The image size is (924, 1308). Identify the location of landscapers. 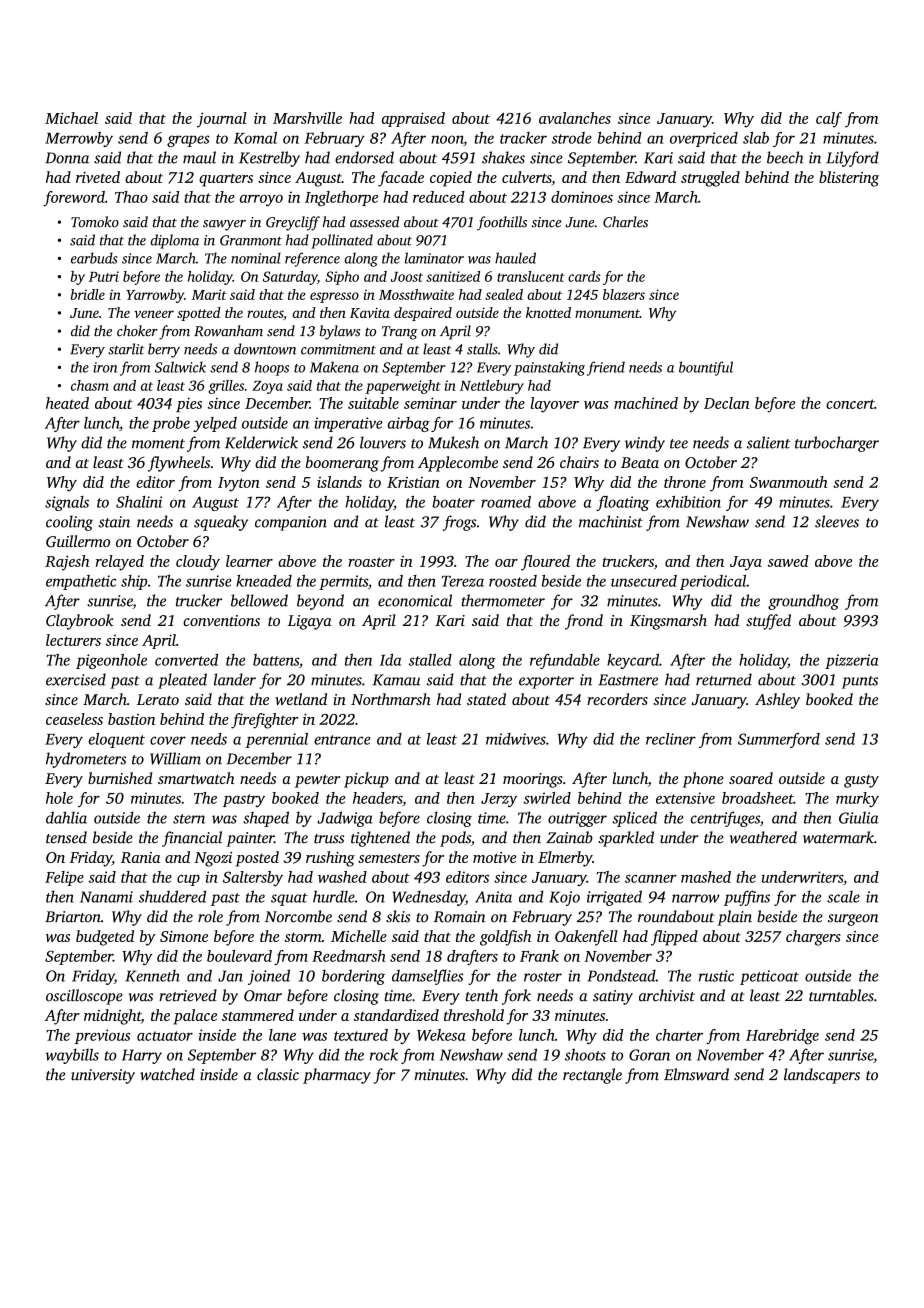
(822, 1076).
